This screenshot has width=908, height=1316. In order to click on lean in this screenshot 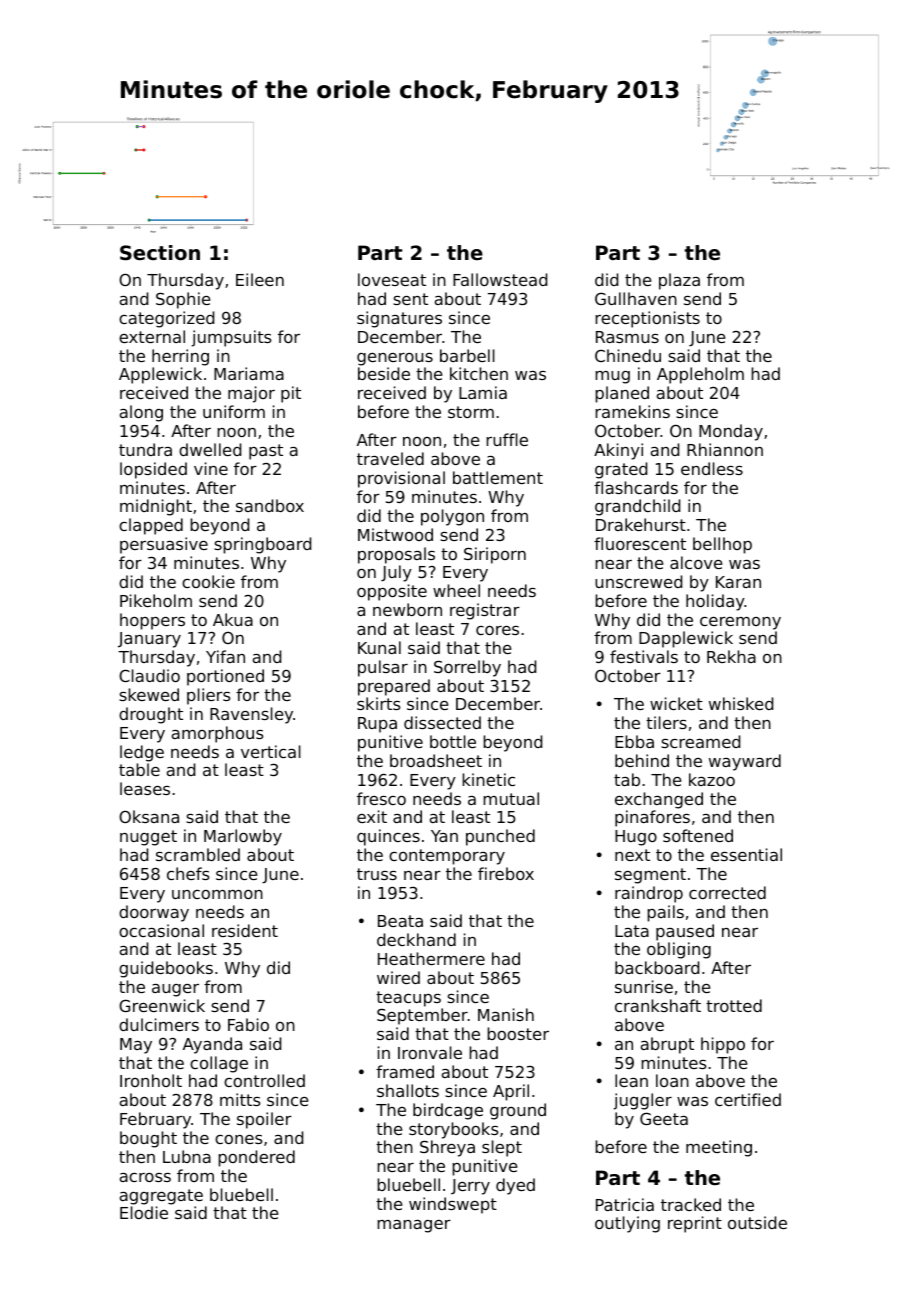, I will do `click(631, 1080)`.
